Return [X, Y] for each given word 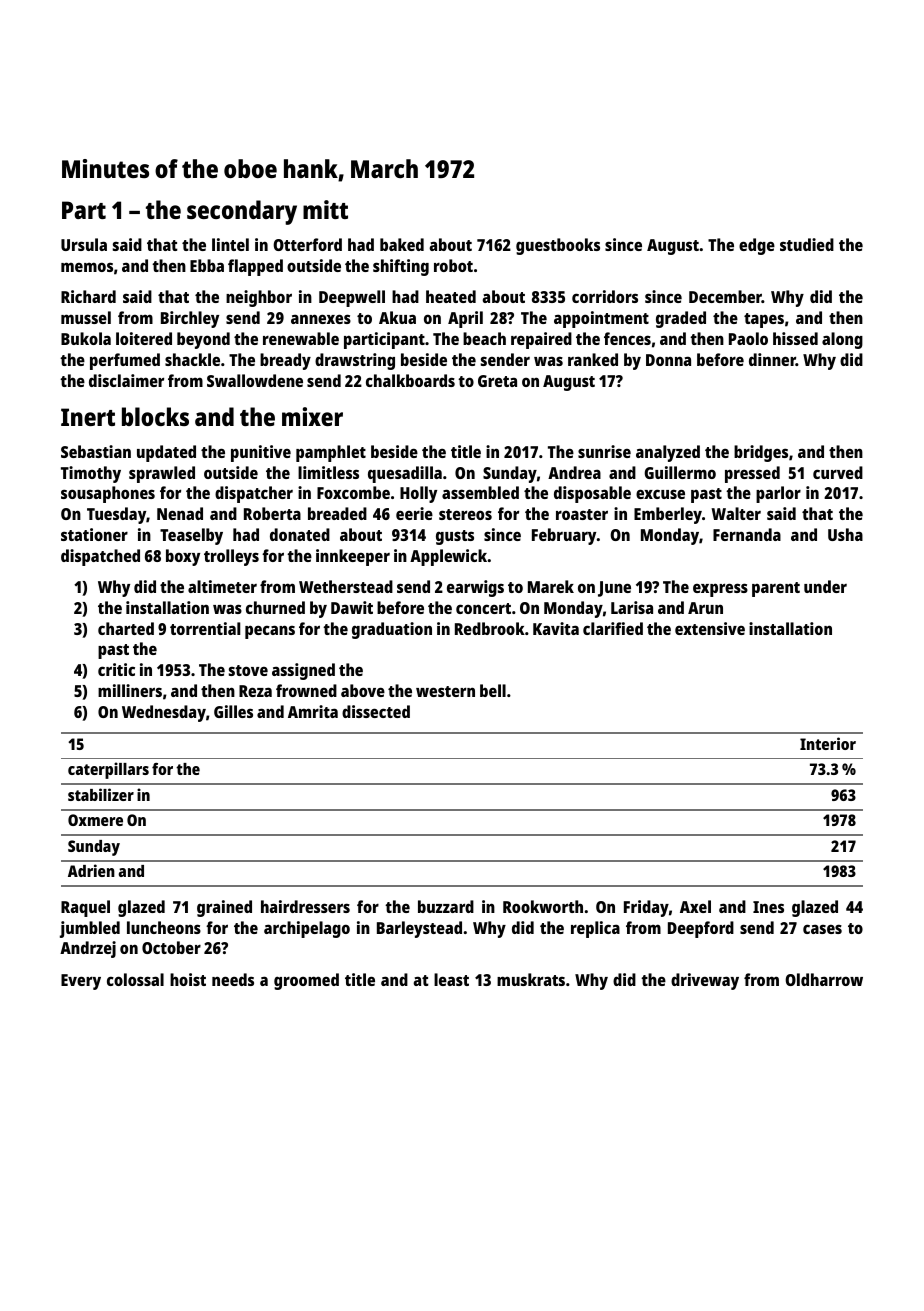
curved [838, 472]
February [564, 536]
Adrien [91, 870]
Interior [828, 743]
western [445, 691]
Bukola [86, 338]
